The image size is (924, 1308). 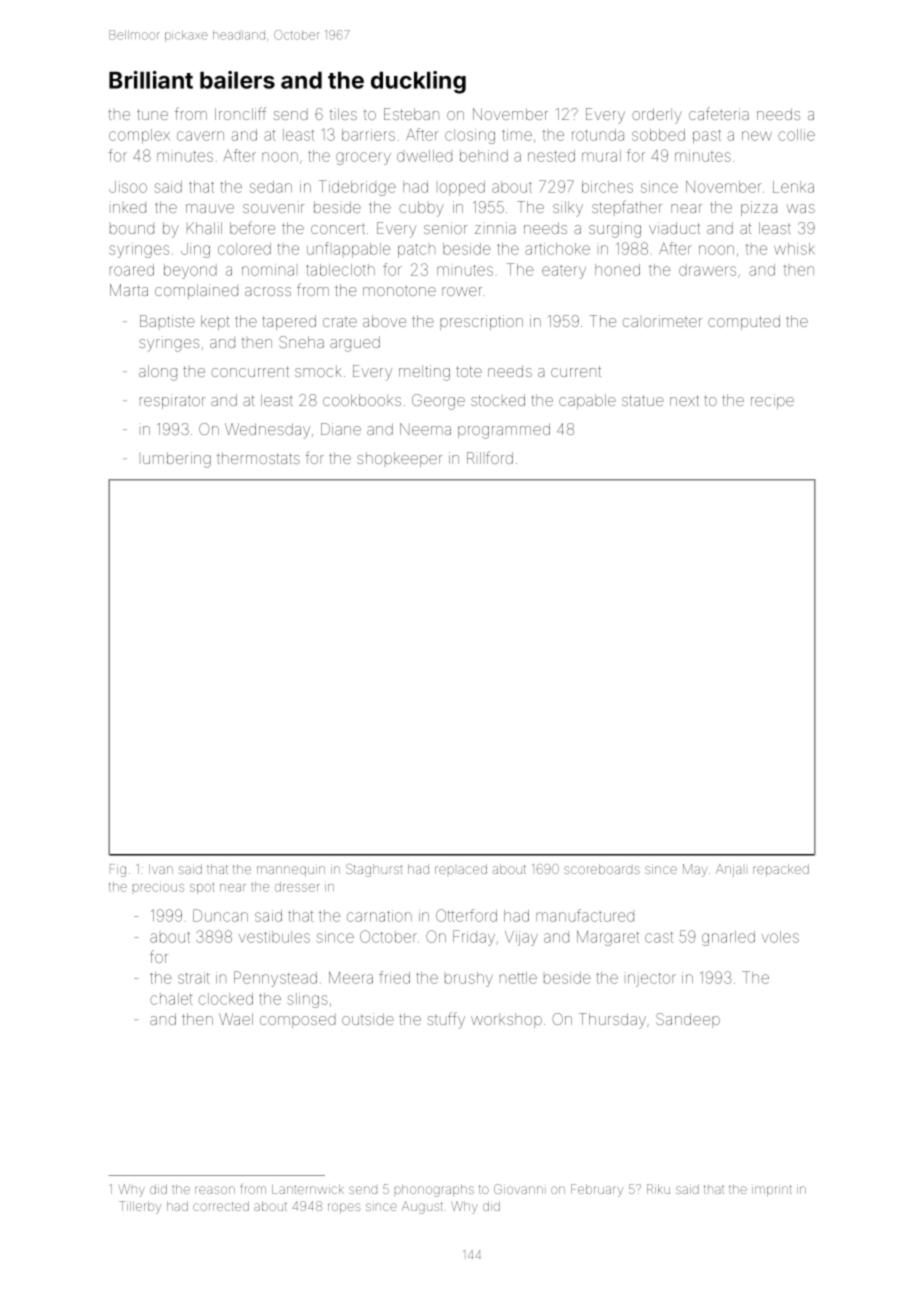 I want to click on thermostats, so click(x=258, y=458).
